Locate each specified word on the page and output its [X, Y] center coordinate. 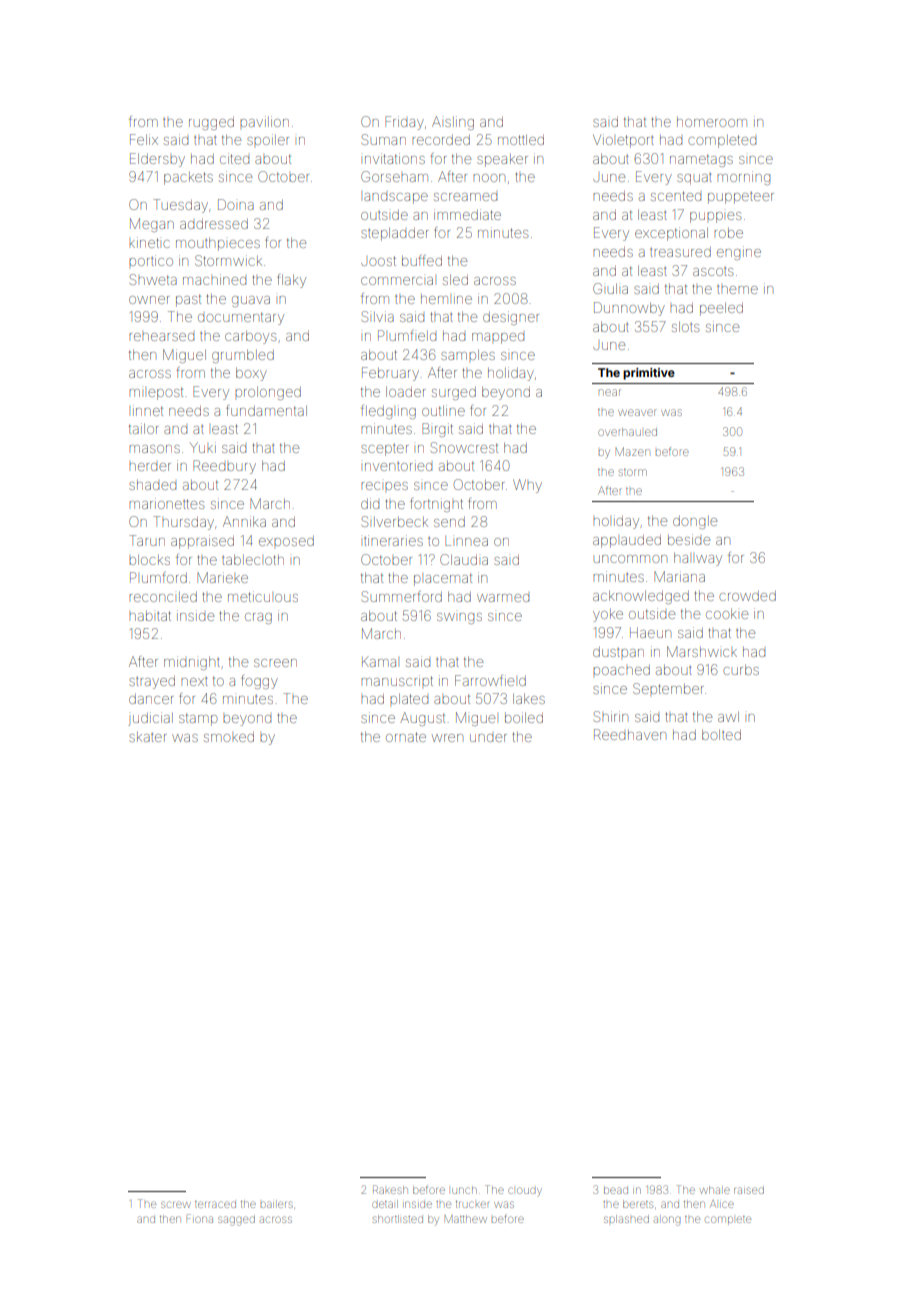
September [668, 688]
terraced [215, 1204]
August [422, 719]
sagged [236, 1220]
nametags [701, 160]
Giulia [610, 288]
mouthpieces [218, 244]
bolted [721, 734]
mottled [521, 139]
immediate [467, 214]
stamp [198, 719]
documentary [241, 318]
